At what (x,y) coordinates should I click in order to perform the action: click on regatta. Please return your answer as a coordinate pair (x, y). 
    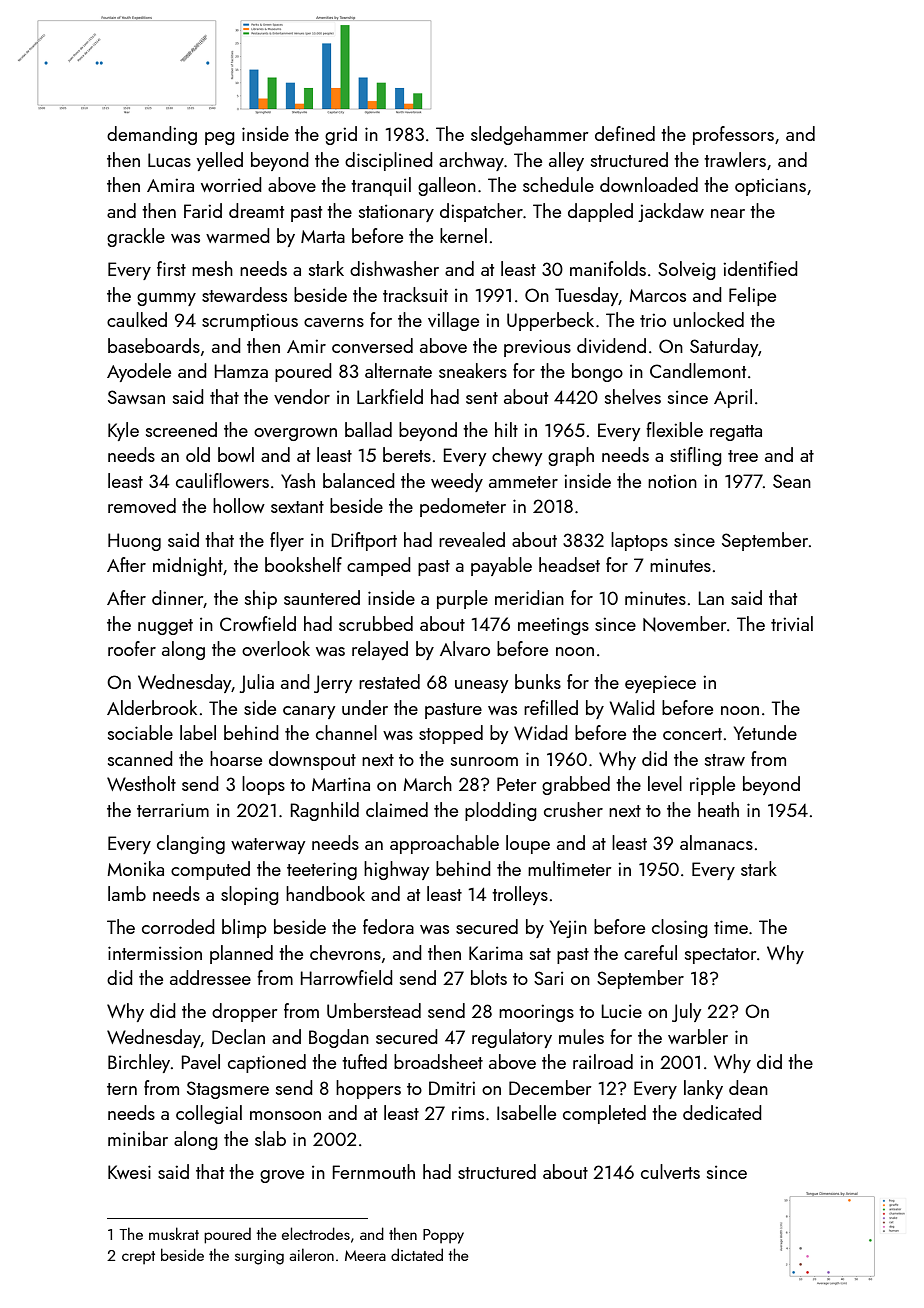
    Looking at the image, I should click on (736, 433).
